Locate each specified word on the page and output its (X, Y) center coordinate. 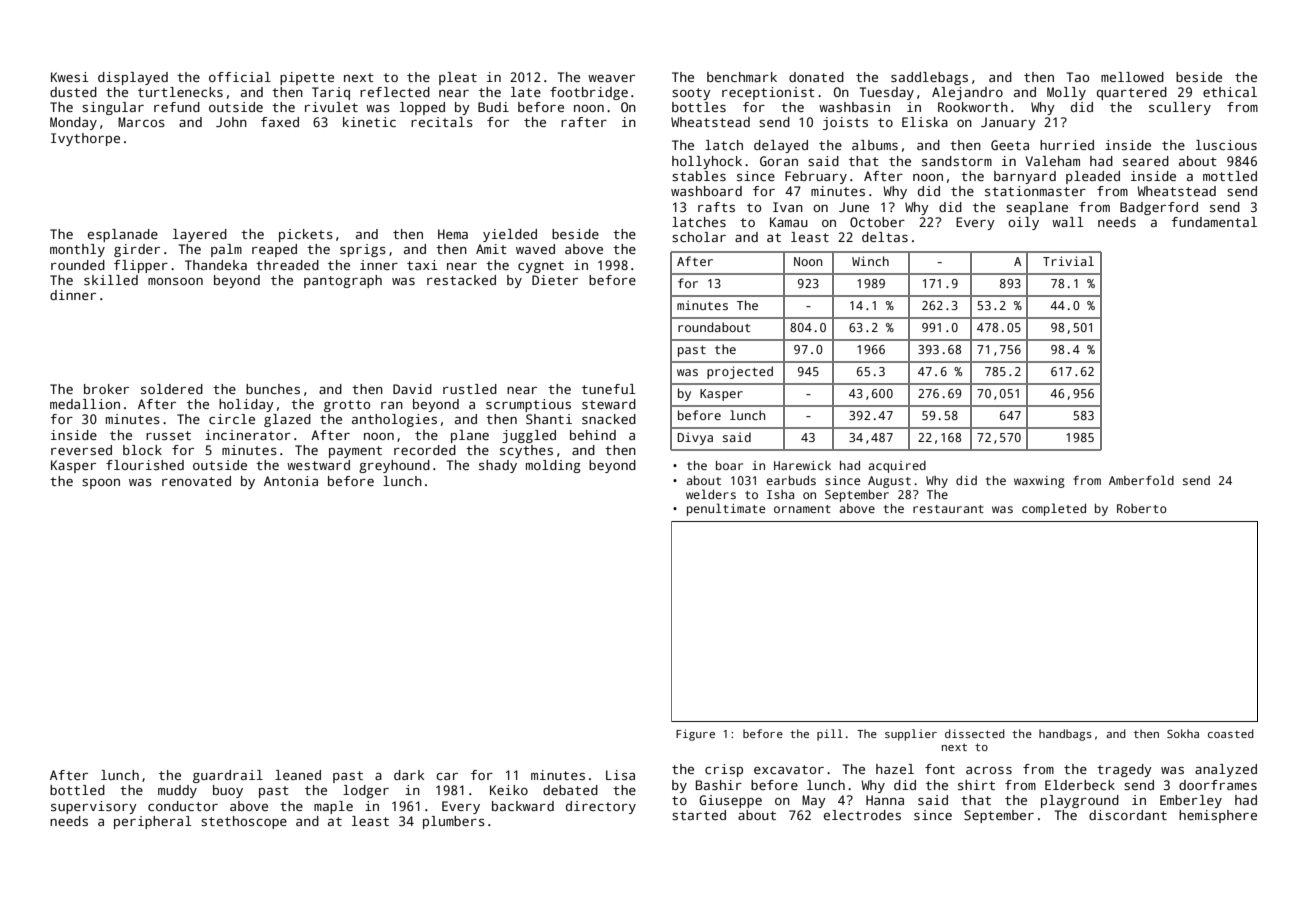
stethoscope (244, 822)
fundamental (1214, 222)
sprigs (363, 250)
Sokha (1183, 733)
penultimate (726, 509)
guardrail (228, 776)
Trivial (1068, 261)
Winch (870, 261)
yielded (510, 235)
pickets (306, 235)
